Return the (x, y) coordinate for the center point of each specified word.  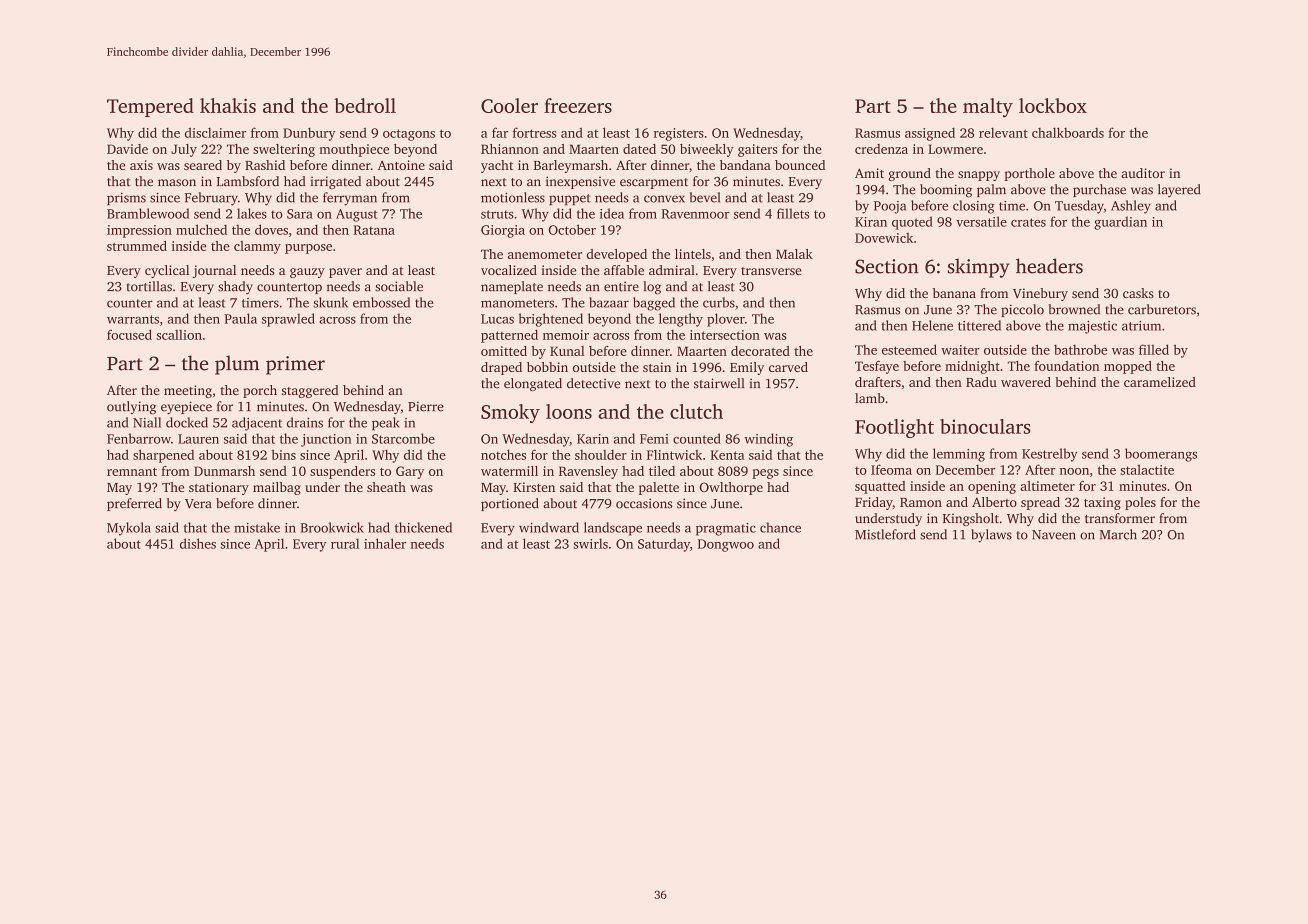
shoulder (601, 455)
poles (1140, 503)
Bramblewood (148, 213)
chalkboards (1068, 132)
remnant (132, 472)
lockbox (1053, 105)
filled (1154, 349)
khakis (228, 105)
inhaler (385, 543)
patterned (509, 336)
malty (988, 108)
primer (295, 365)
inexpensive (580, 182)
